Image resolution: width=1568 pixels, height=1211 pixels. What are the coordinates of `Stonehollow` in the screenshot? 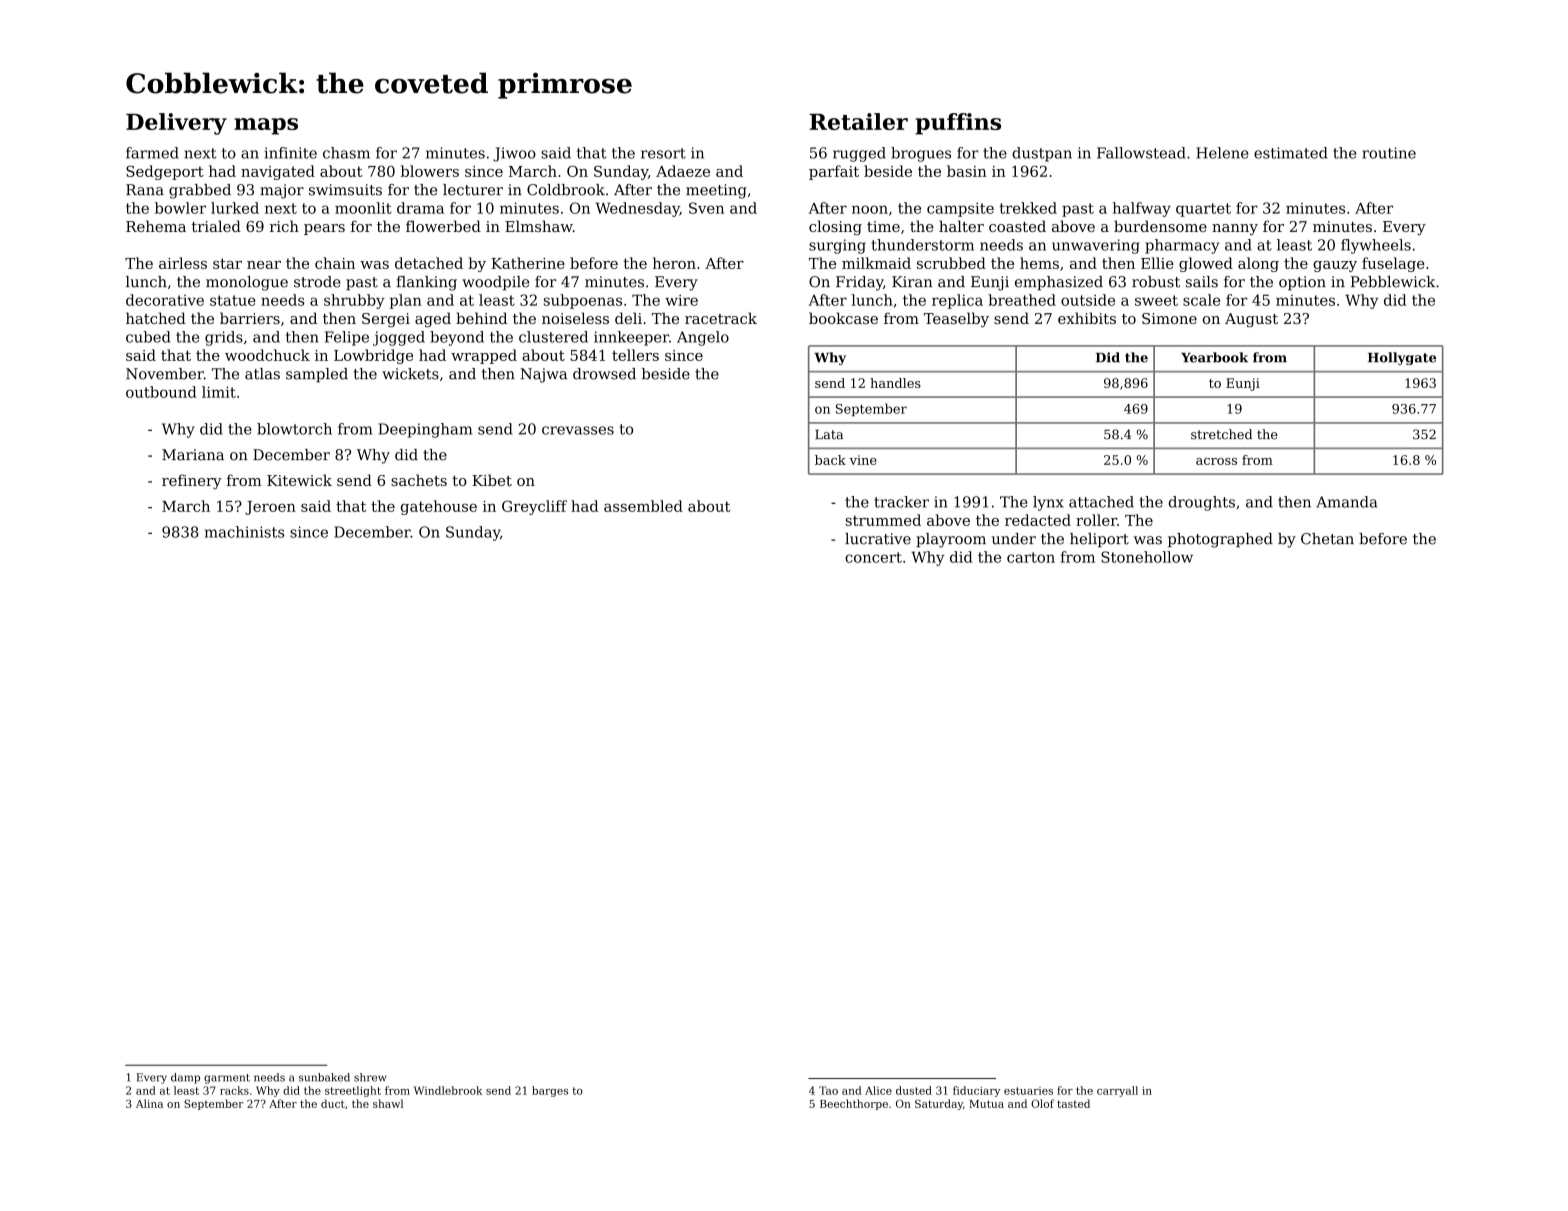 It's located at (1147, 557).
